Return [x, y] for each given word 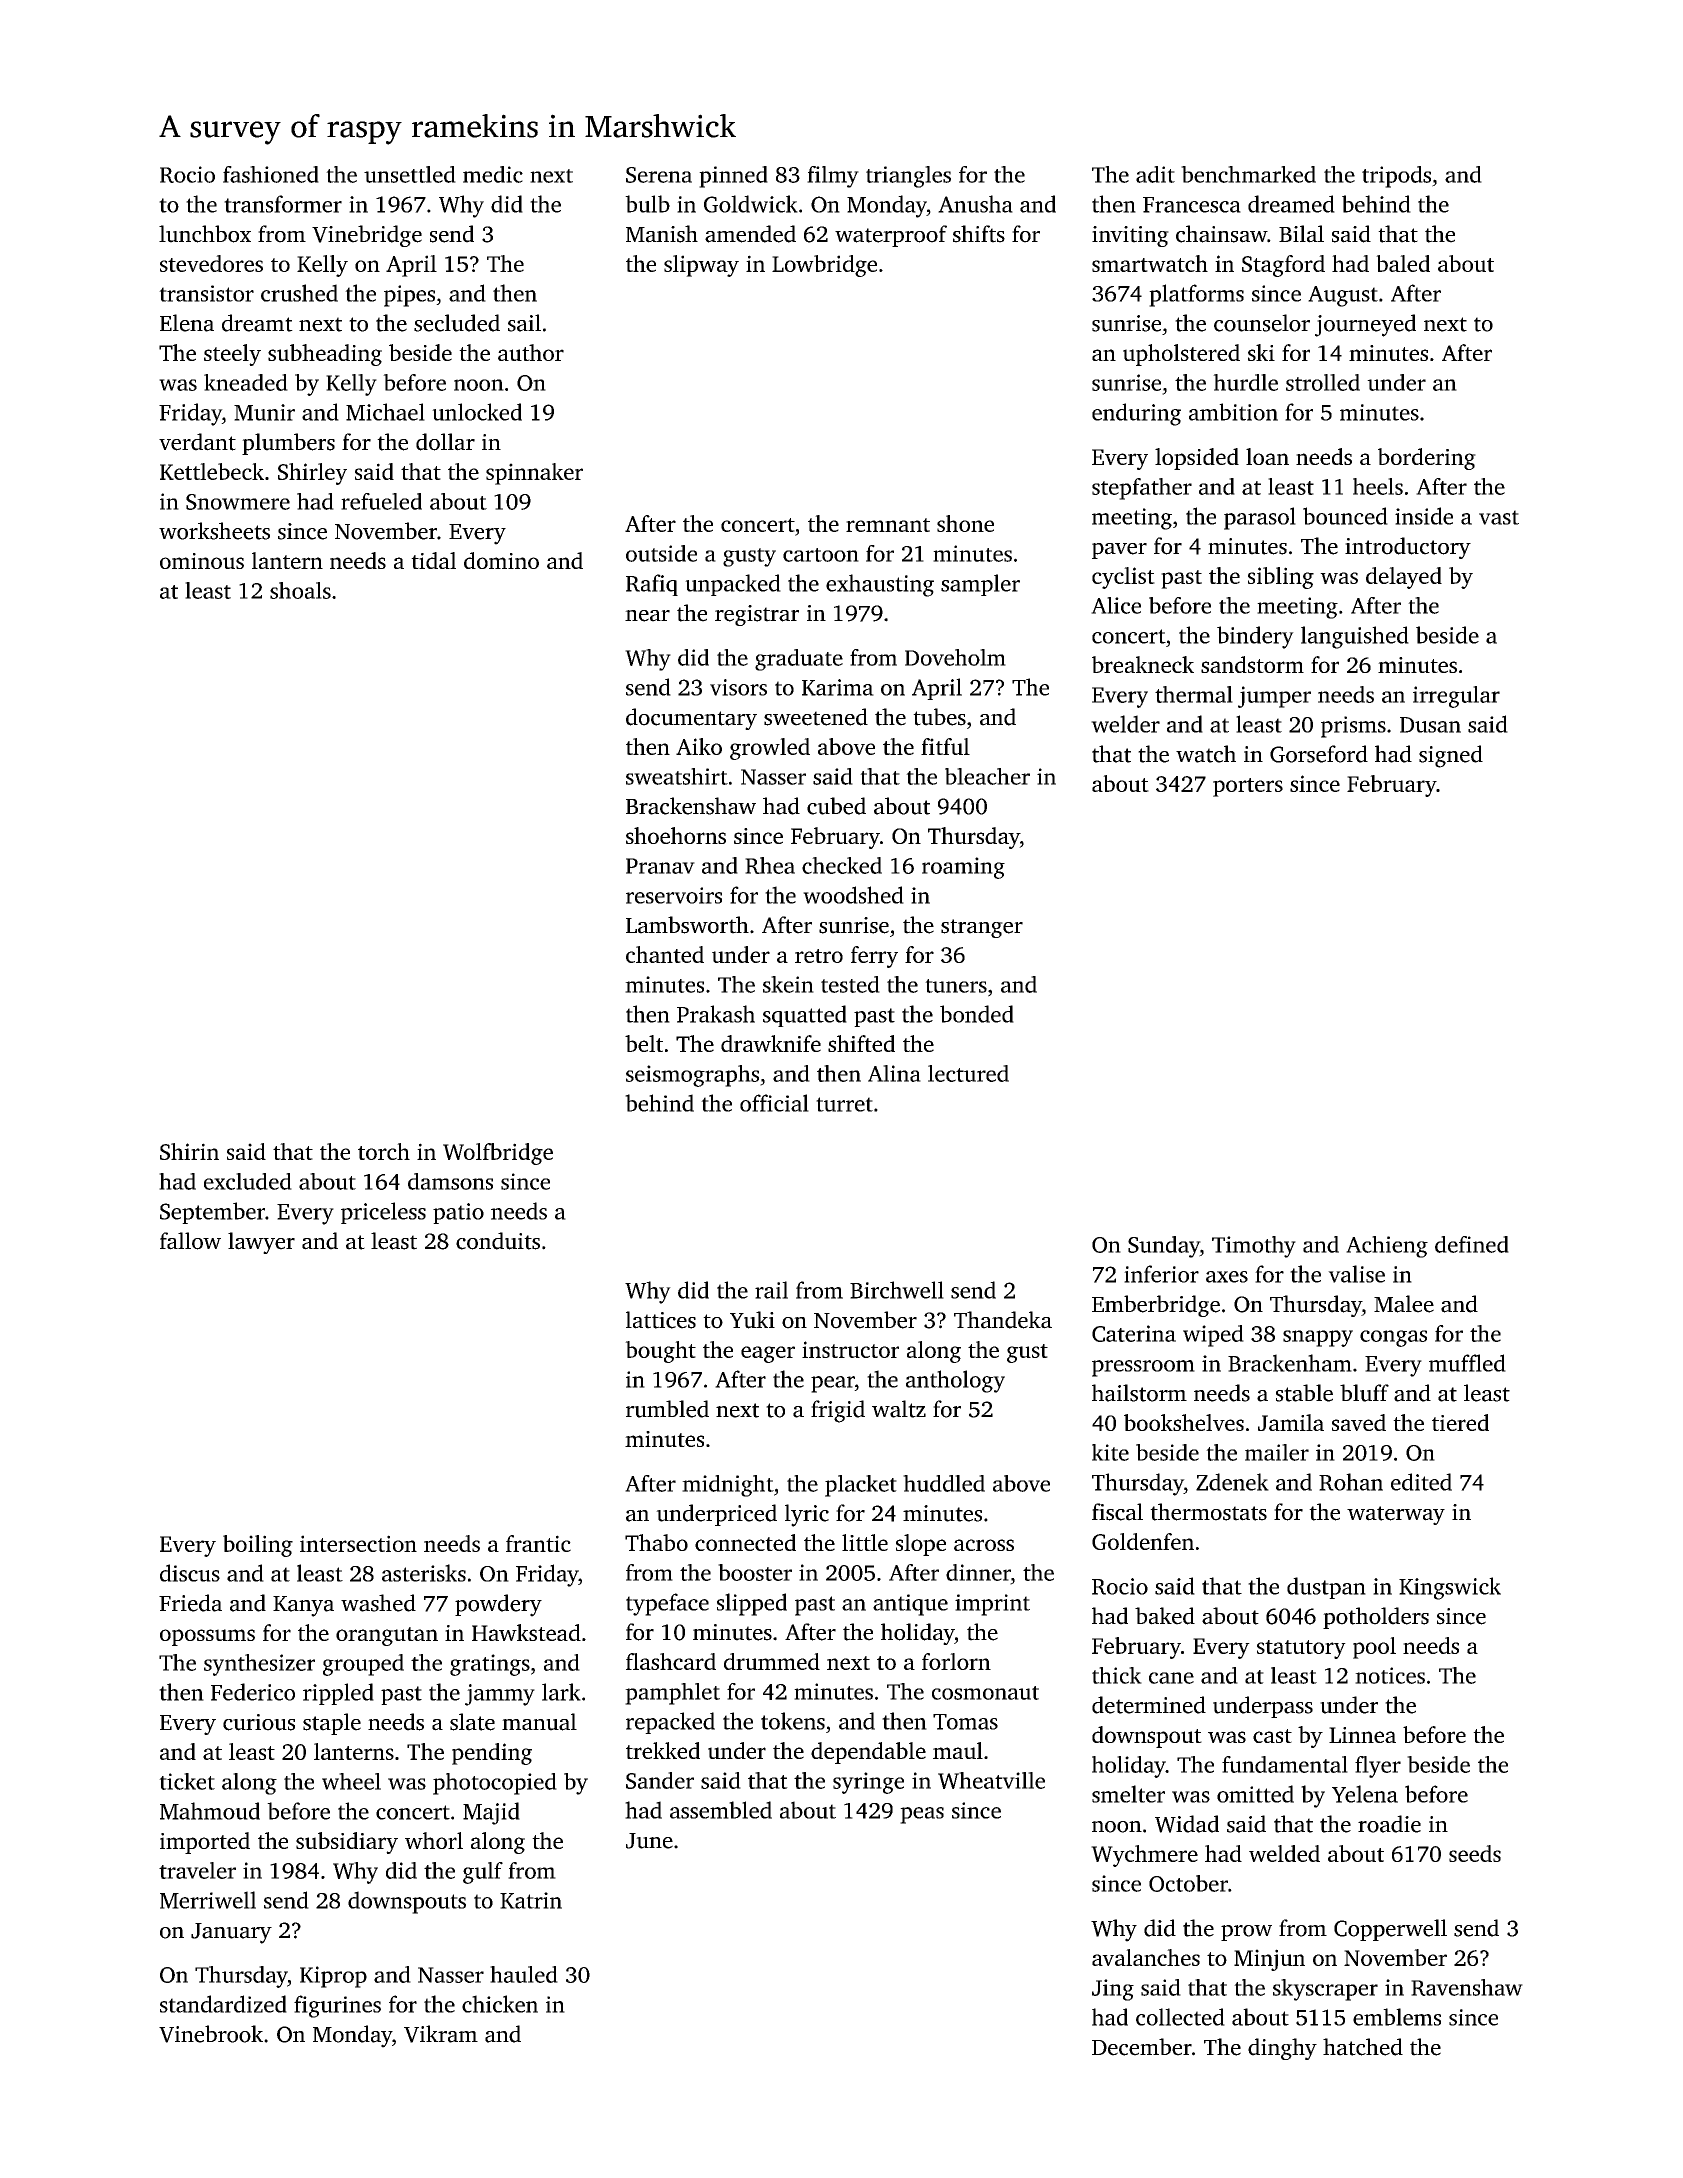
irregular [1456, 697]
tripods [1396, 177]
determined [1149, 1705]
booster [755, 1572]
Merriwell [208, 1900]
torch [384, 1151]
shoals [300, 590]
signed [1451, 756]
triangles [908, 177]
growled [770, 749]
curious [259, 1722]
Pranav [660, 866]
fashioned [271, 174]
